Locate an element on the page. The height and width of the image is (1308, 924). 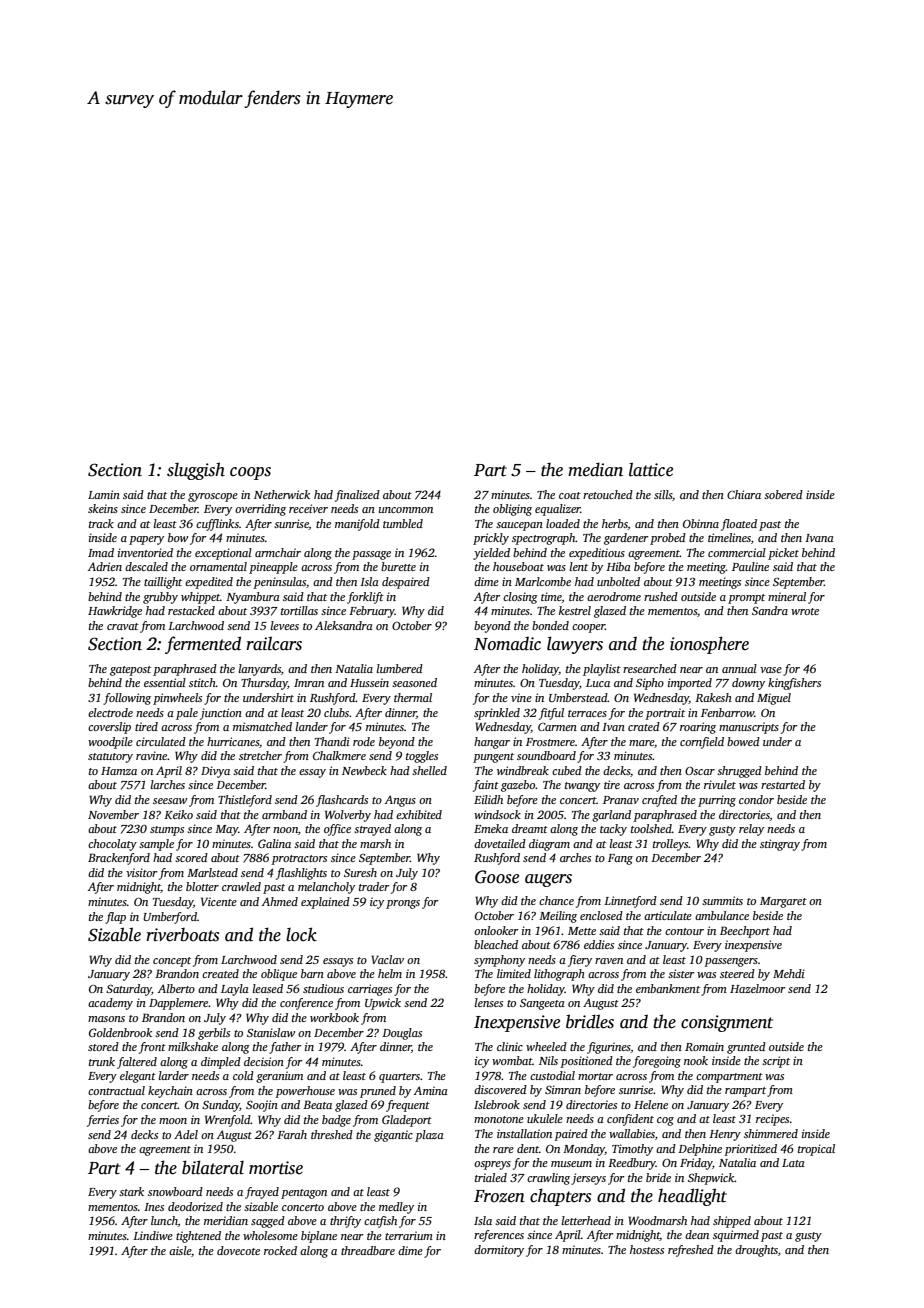
visitor is located at coordinates (141, 872).
